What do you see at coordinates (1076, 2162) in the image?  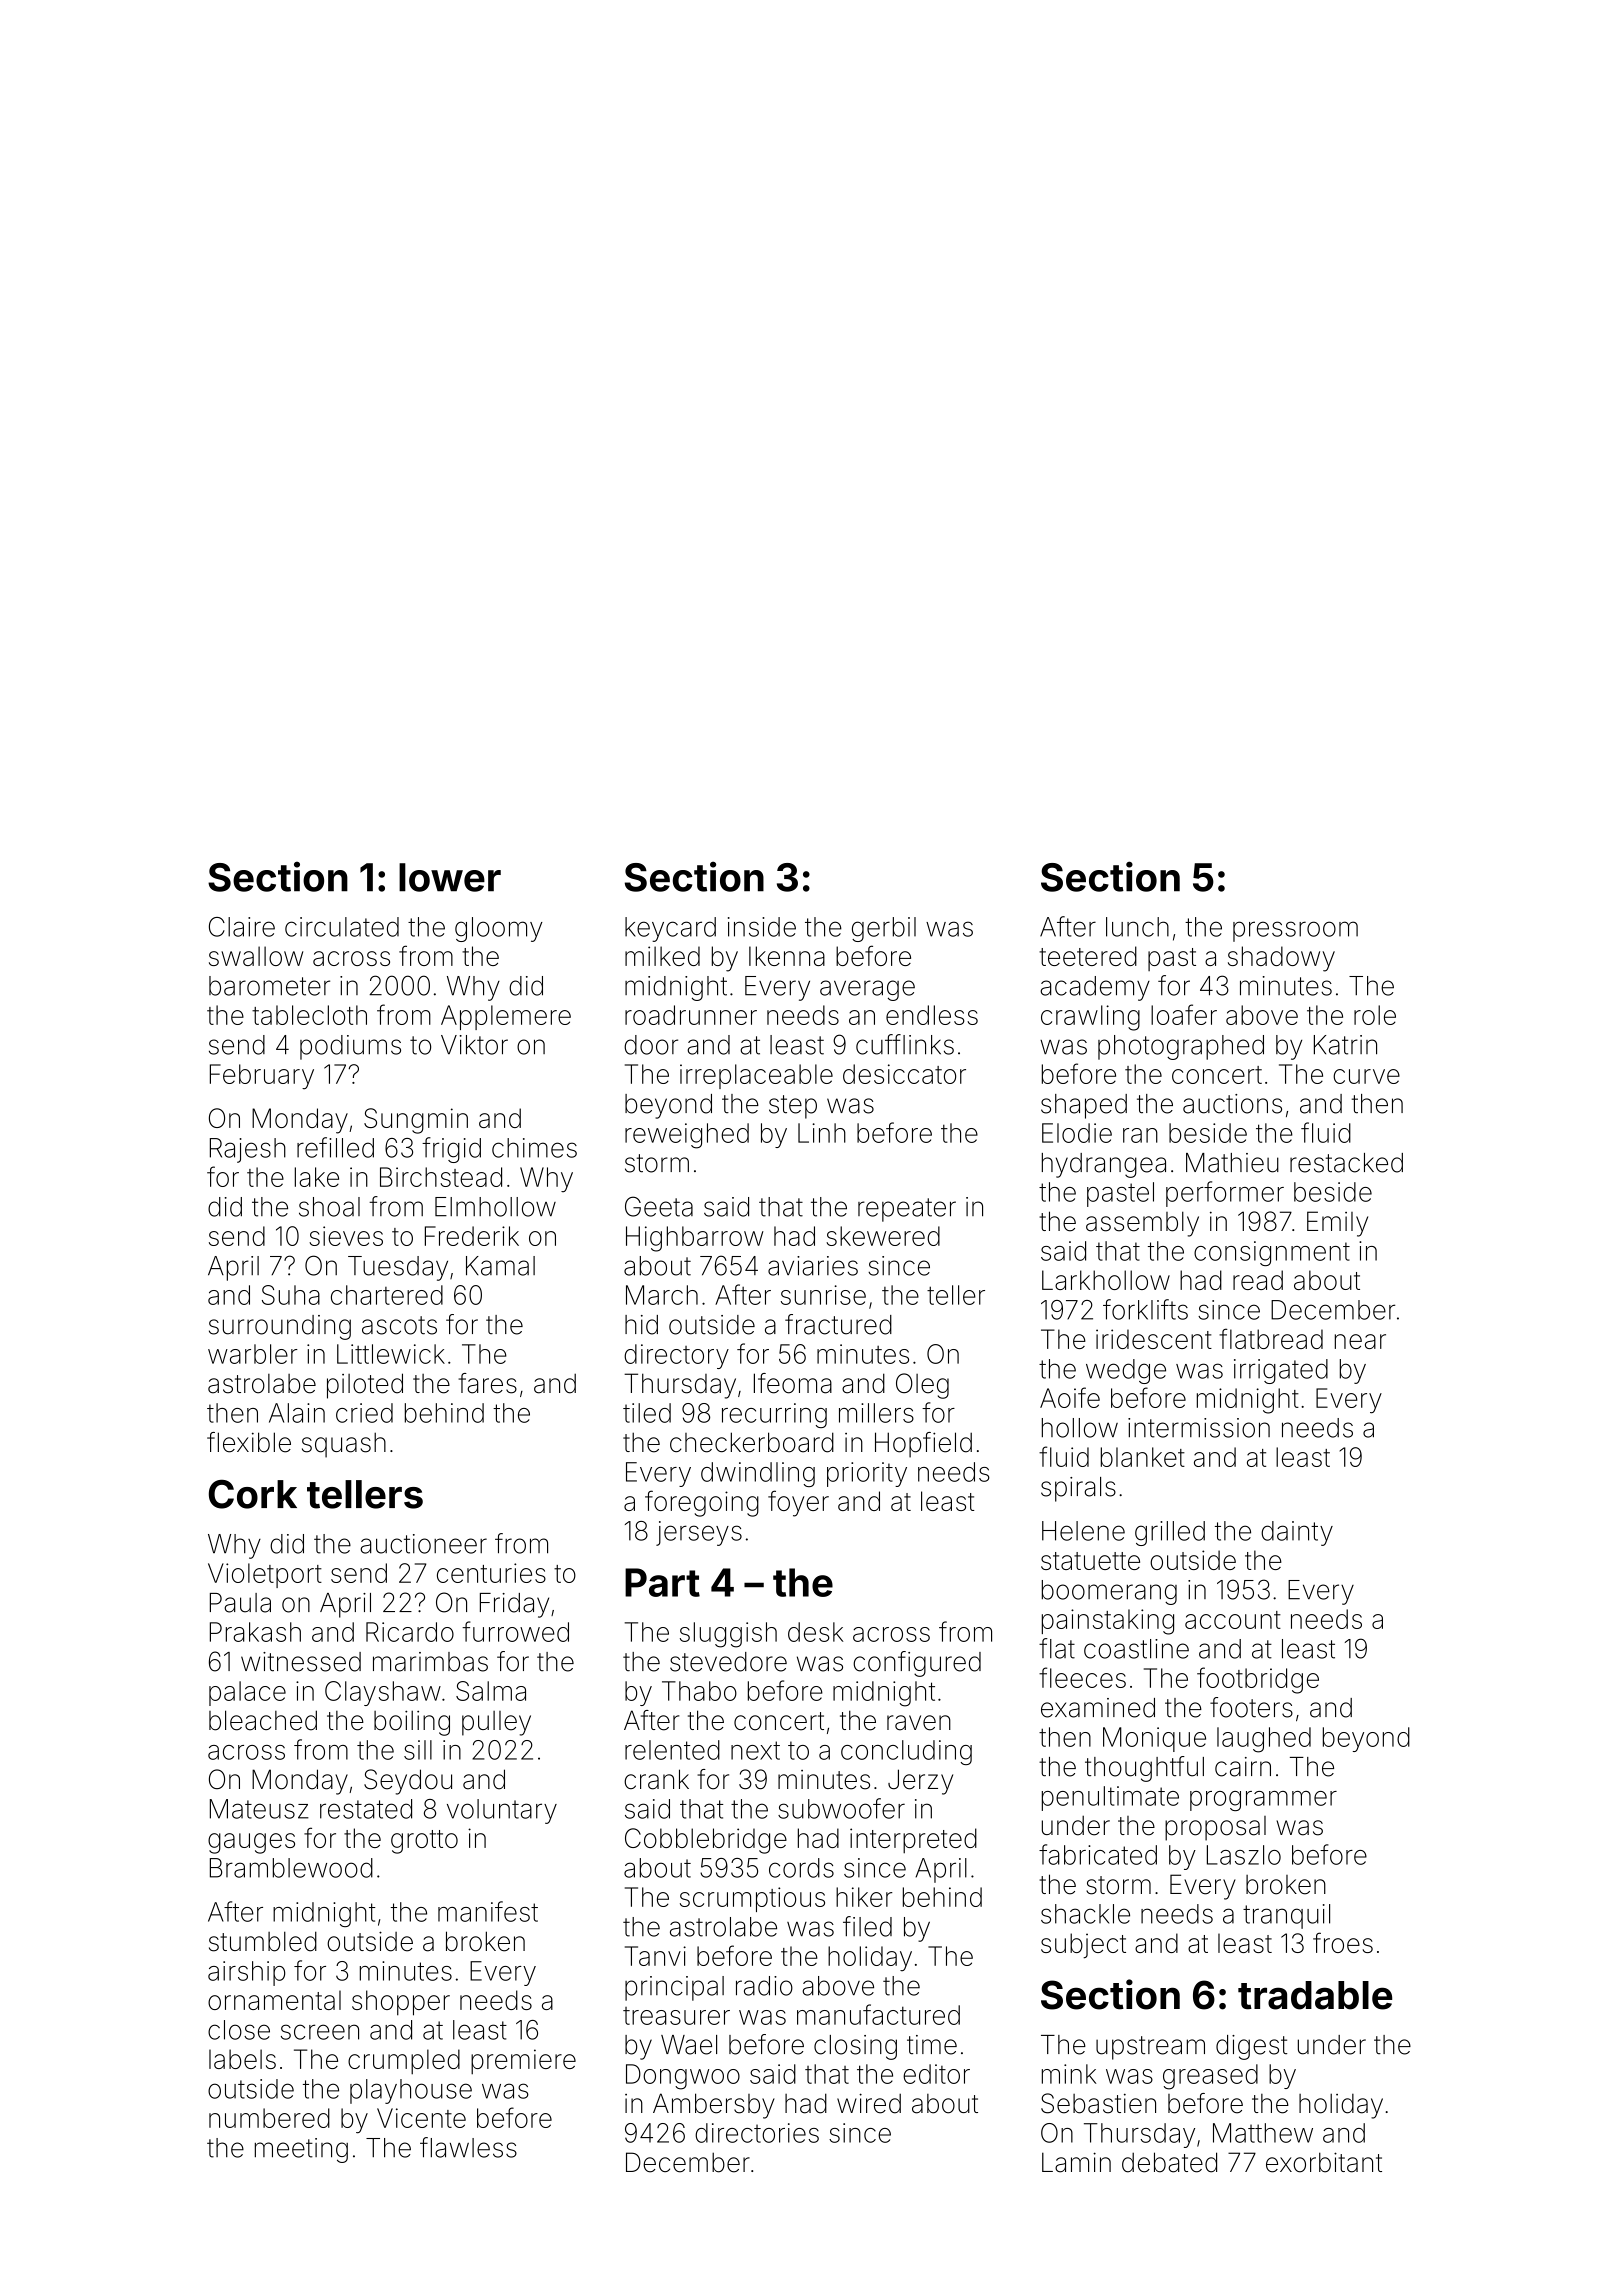 I see `Lamin` at bounding box center [1076, 2162].
